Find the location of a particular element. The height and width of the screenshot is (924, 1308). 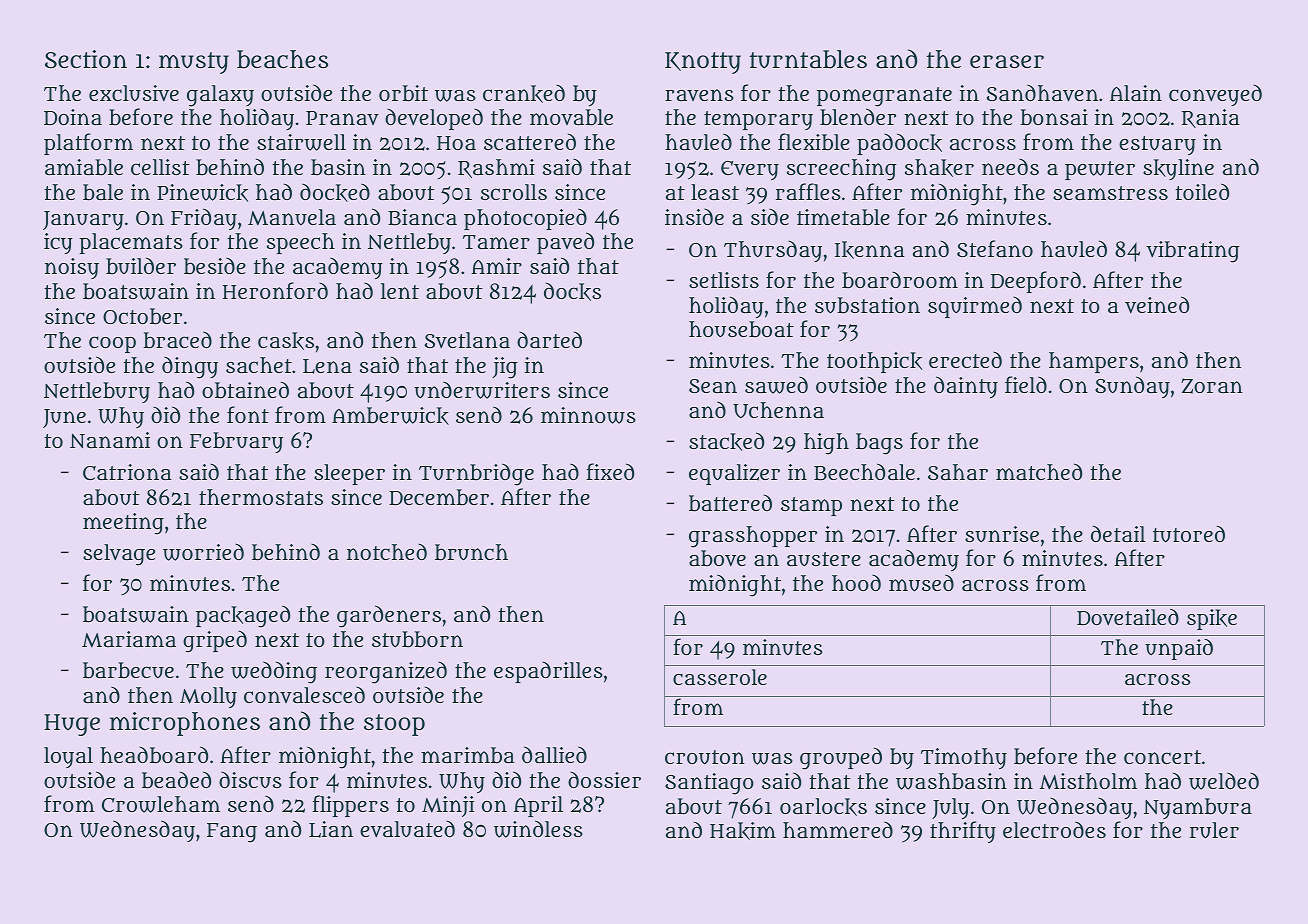

Nettlebury is located at coordinates (97, 392).
